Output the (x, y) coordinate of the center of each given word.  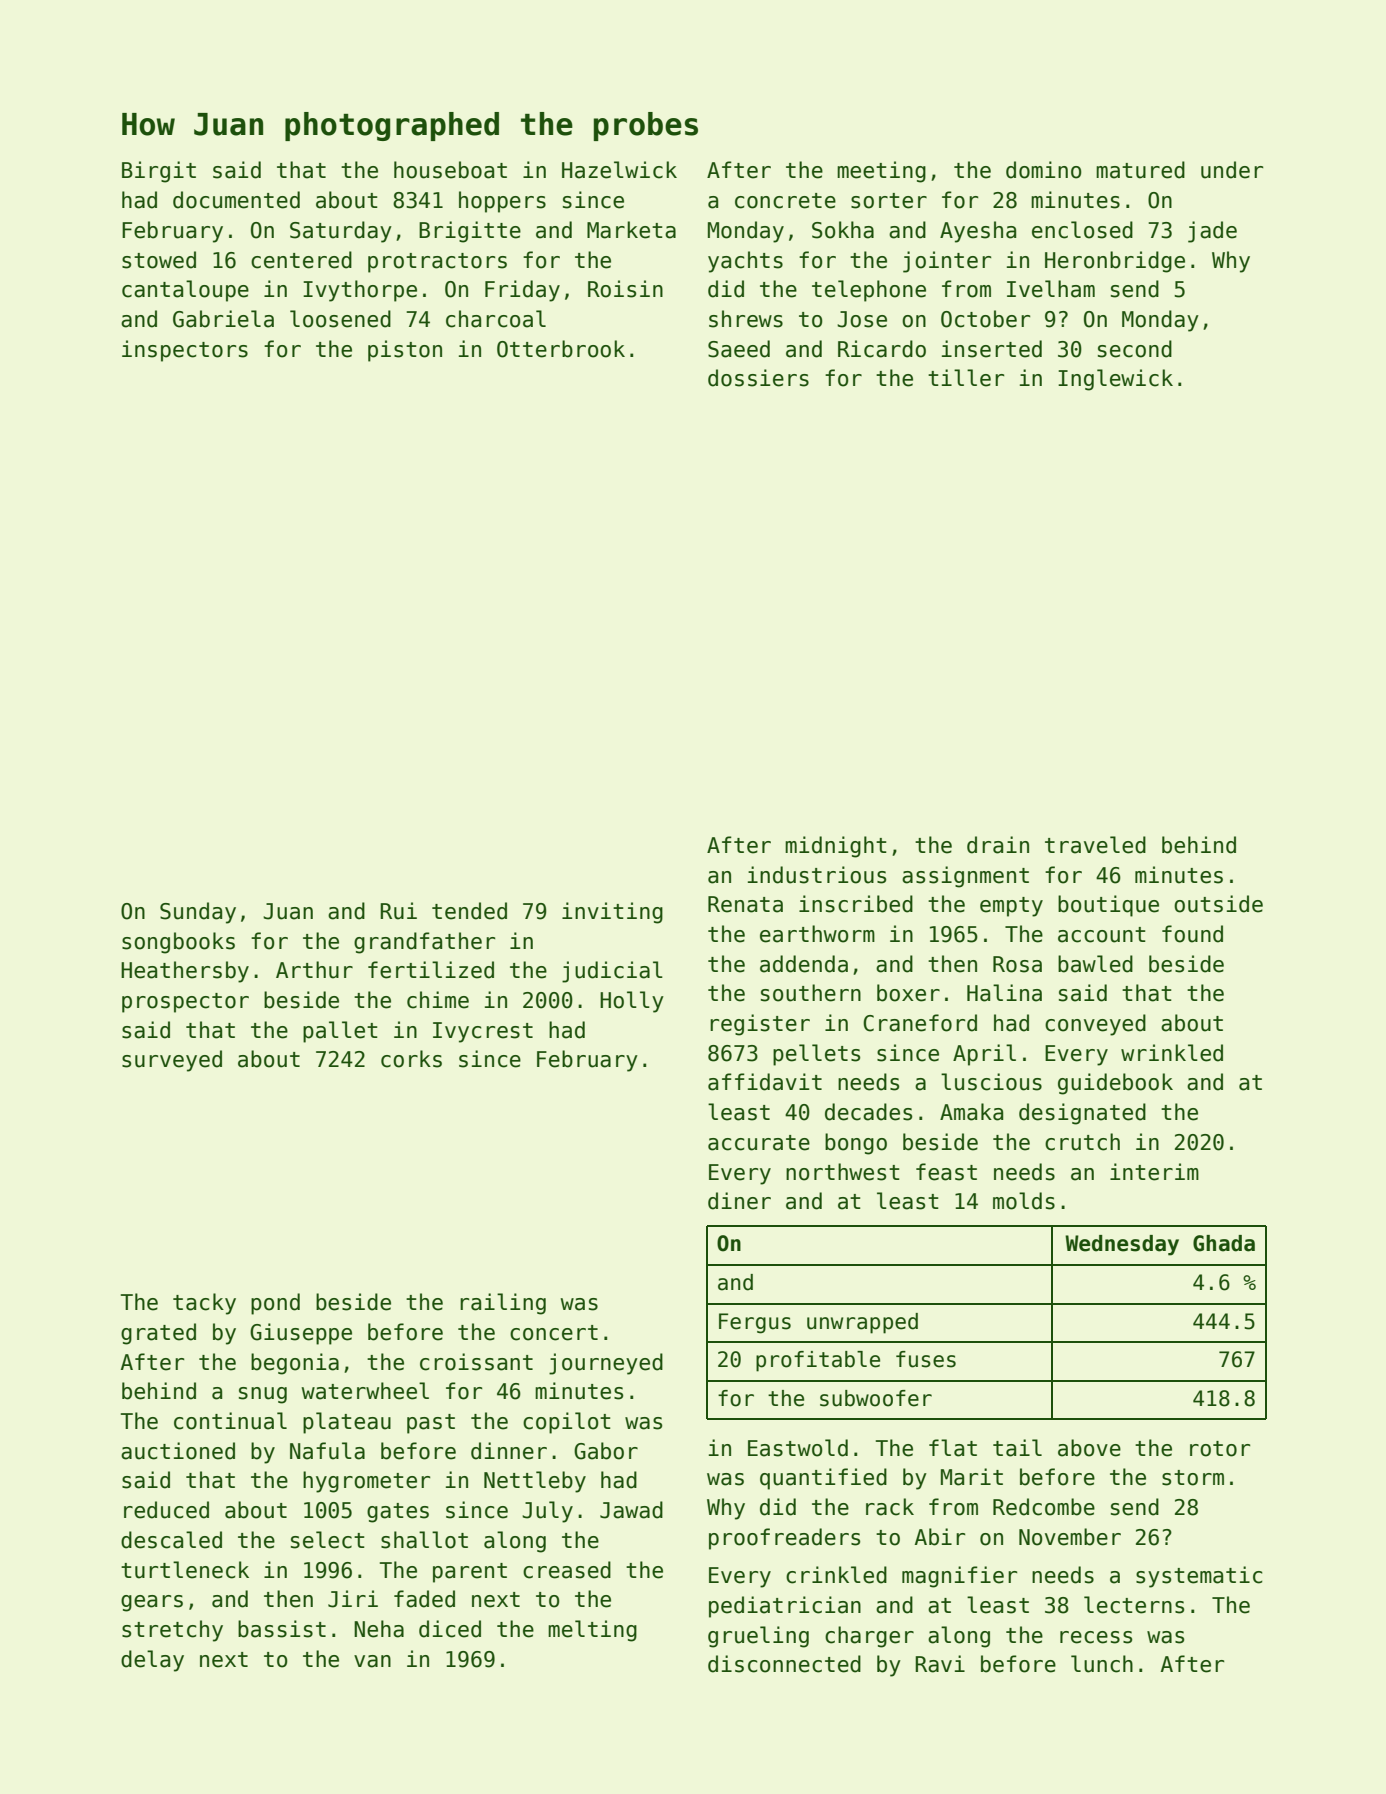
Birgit (159, 172)
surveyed (172, 1061)
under (1232, 170)
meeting (881, 172)
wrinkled (1172, 1053)
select (328, 1540)
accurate (759, 1143)
